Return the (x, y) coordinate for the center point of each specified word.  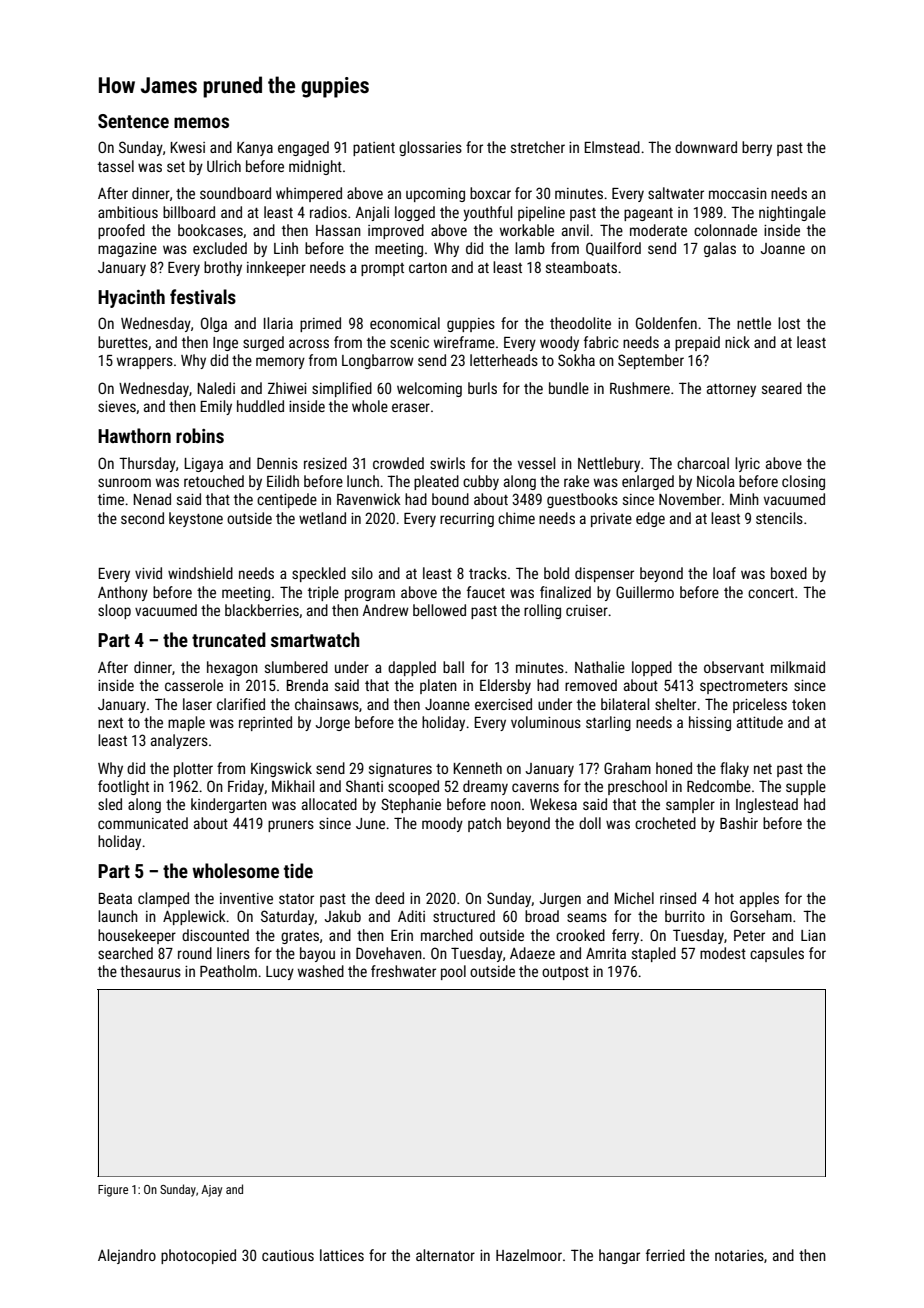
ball (453, 667)
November (690, 499)
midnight (315, 167)
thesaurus (150, 971)
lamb (530, 248)
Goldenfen (666, 323)
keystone (196, 519)
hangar (619, 1256)
